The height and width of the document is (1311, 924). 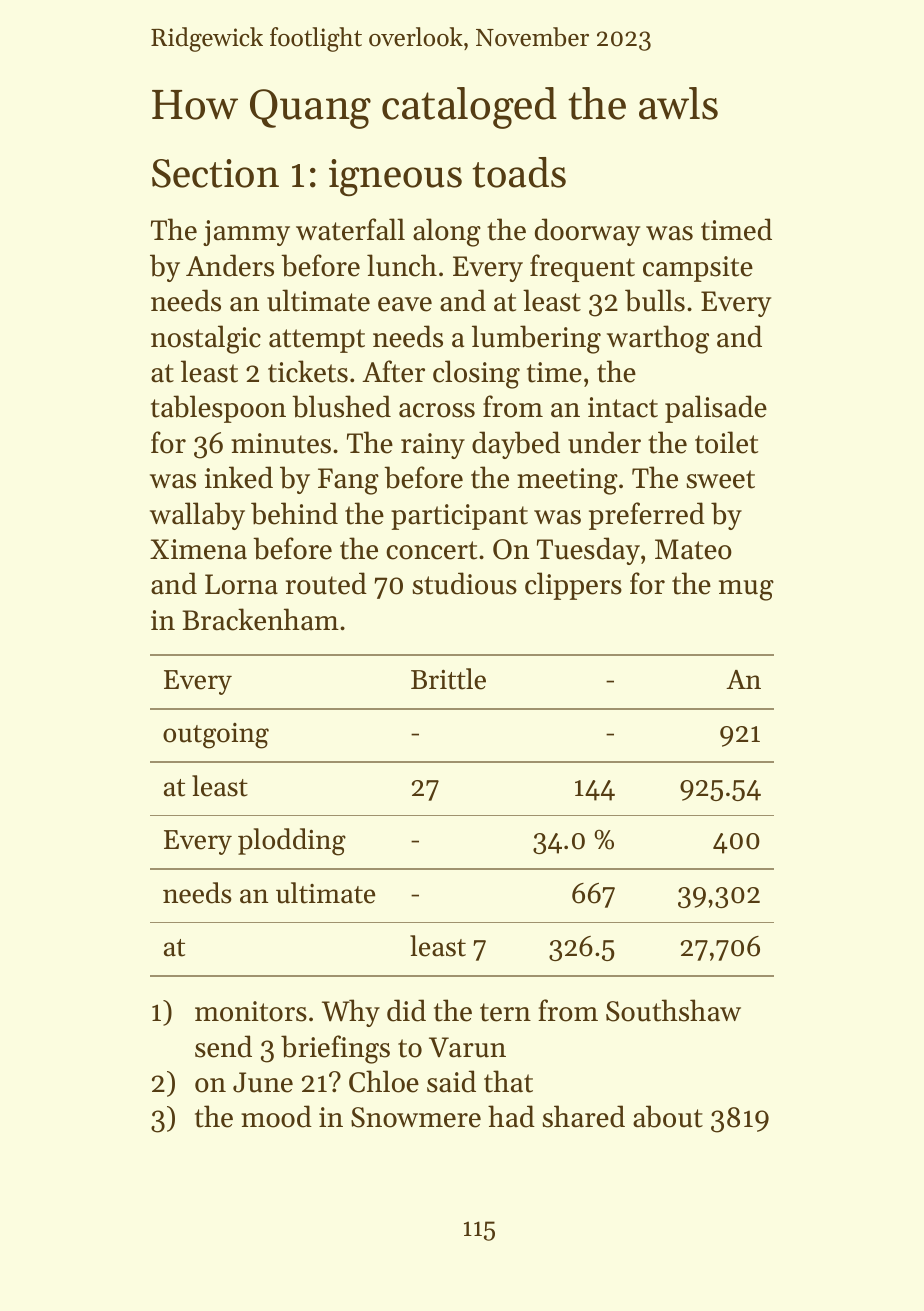 I want to click on that, so click(x=508, y=1081).
